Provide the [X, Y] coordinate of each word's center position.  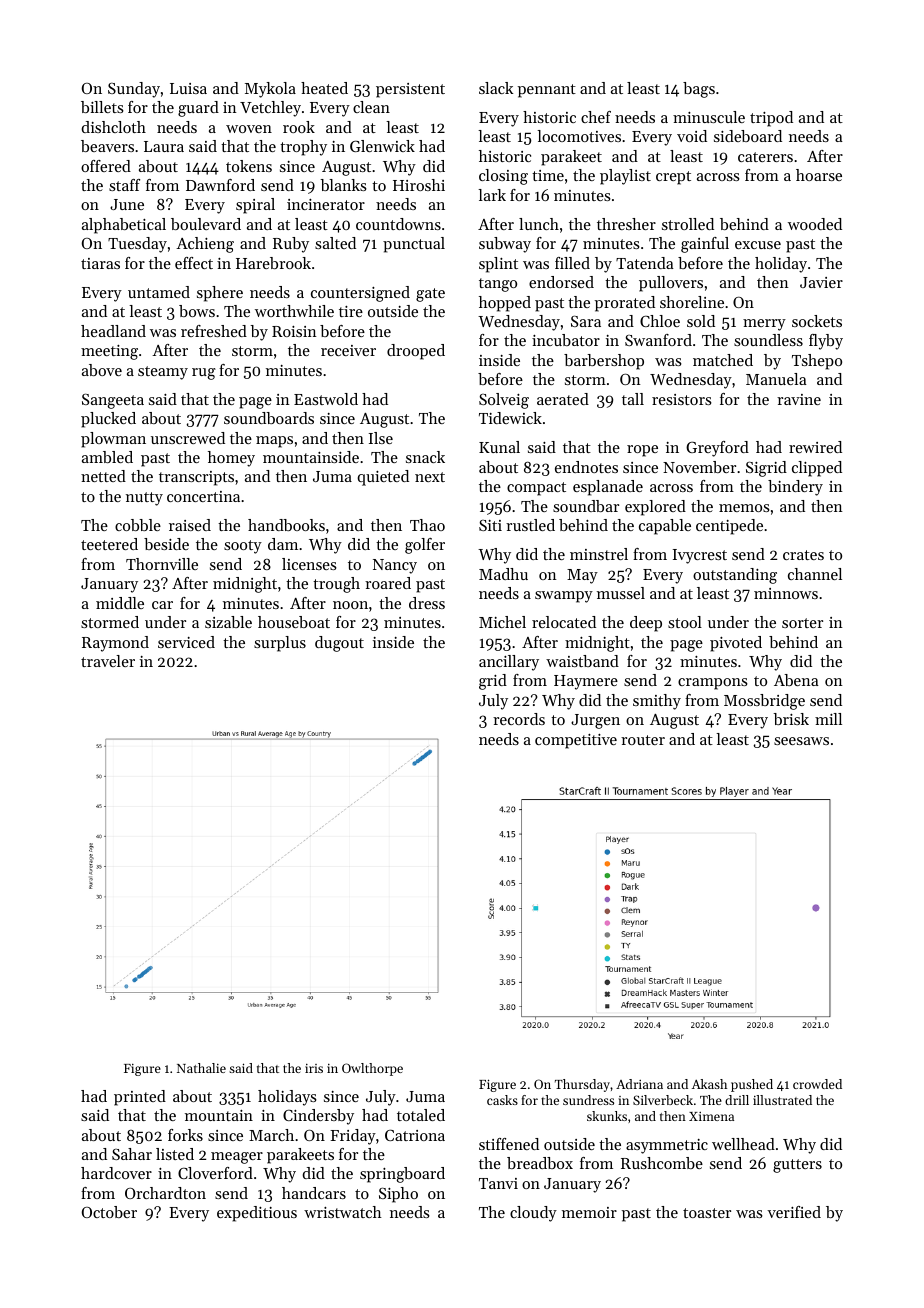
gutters [797, 1166]
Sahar [132, 1154]
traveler [108, 661]
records [519, 719]
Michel [502, 622]
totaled [421, 1115]
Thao [427, 525]
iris [314, 1068]
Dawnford [220, 185]
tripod [771, 119]
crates [803, 555]
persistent [410, 90]
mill [828, 719]
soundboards [269, 418]
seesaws [801, 741]
